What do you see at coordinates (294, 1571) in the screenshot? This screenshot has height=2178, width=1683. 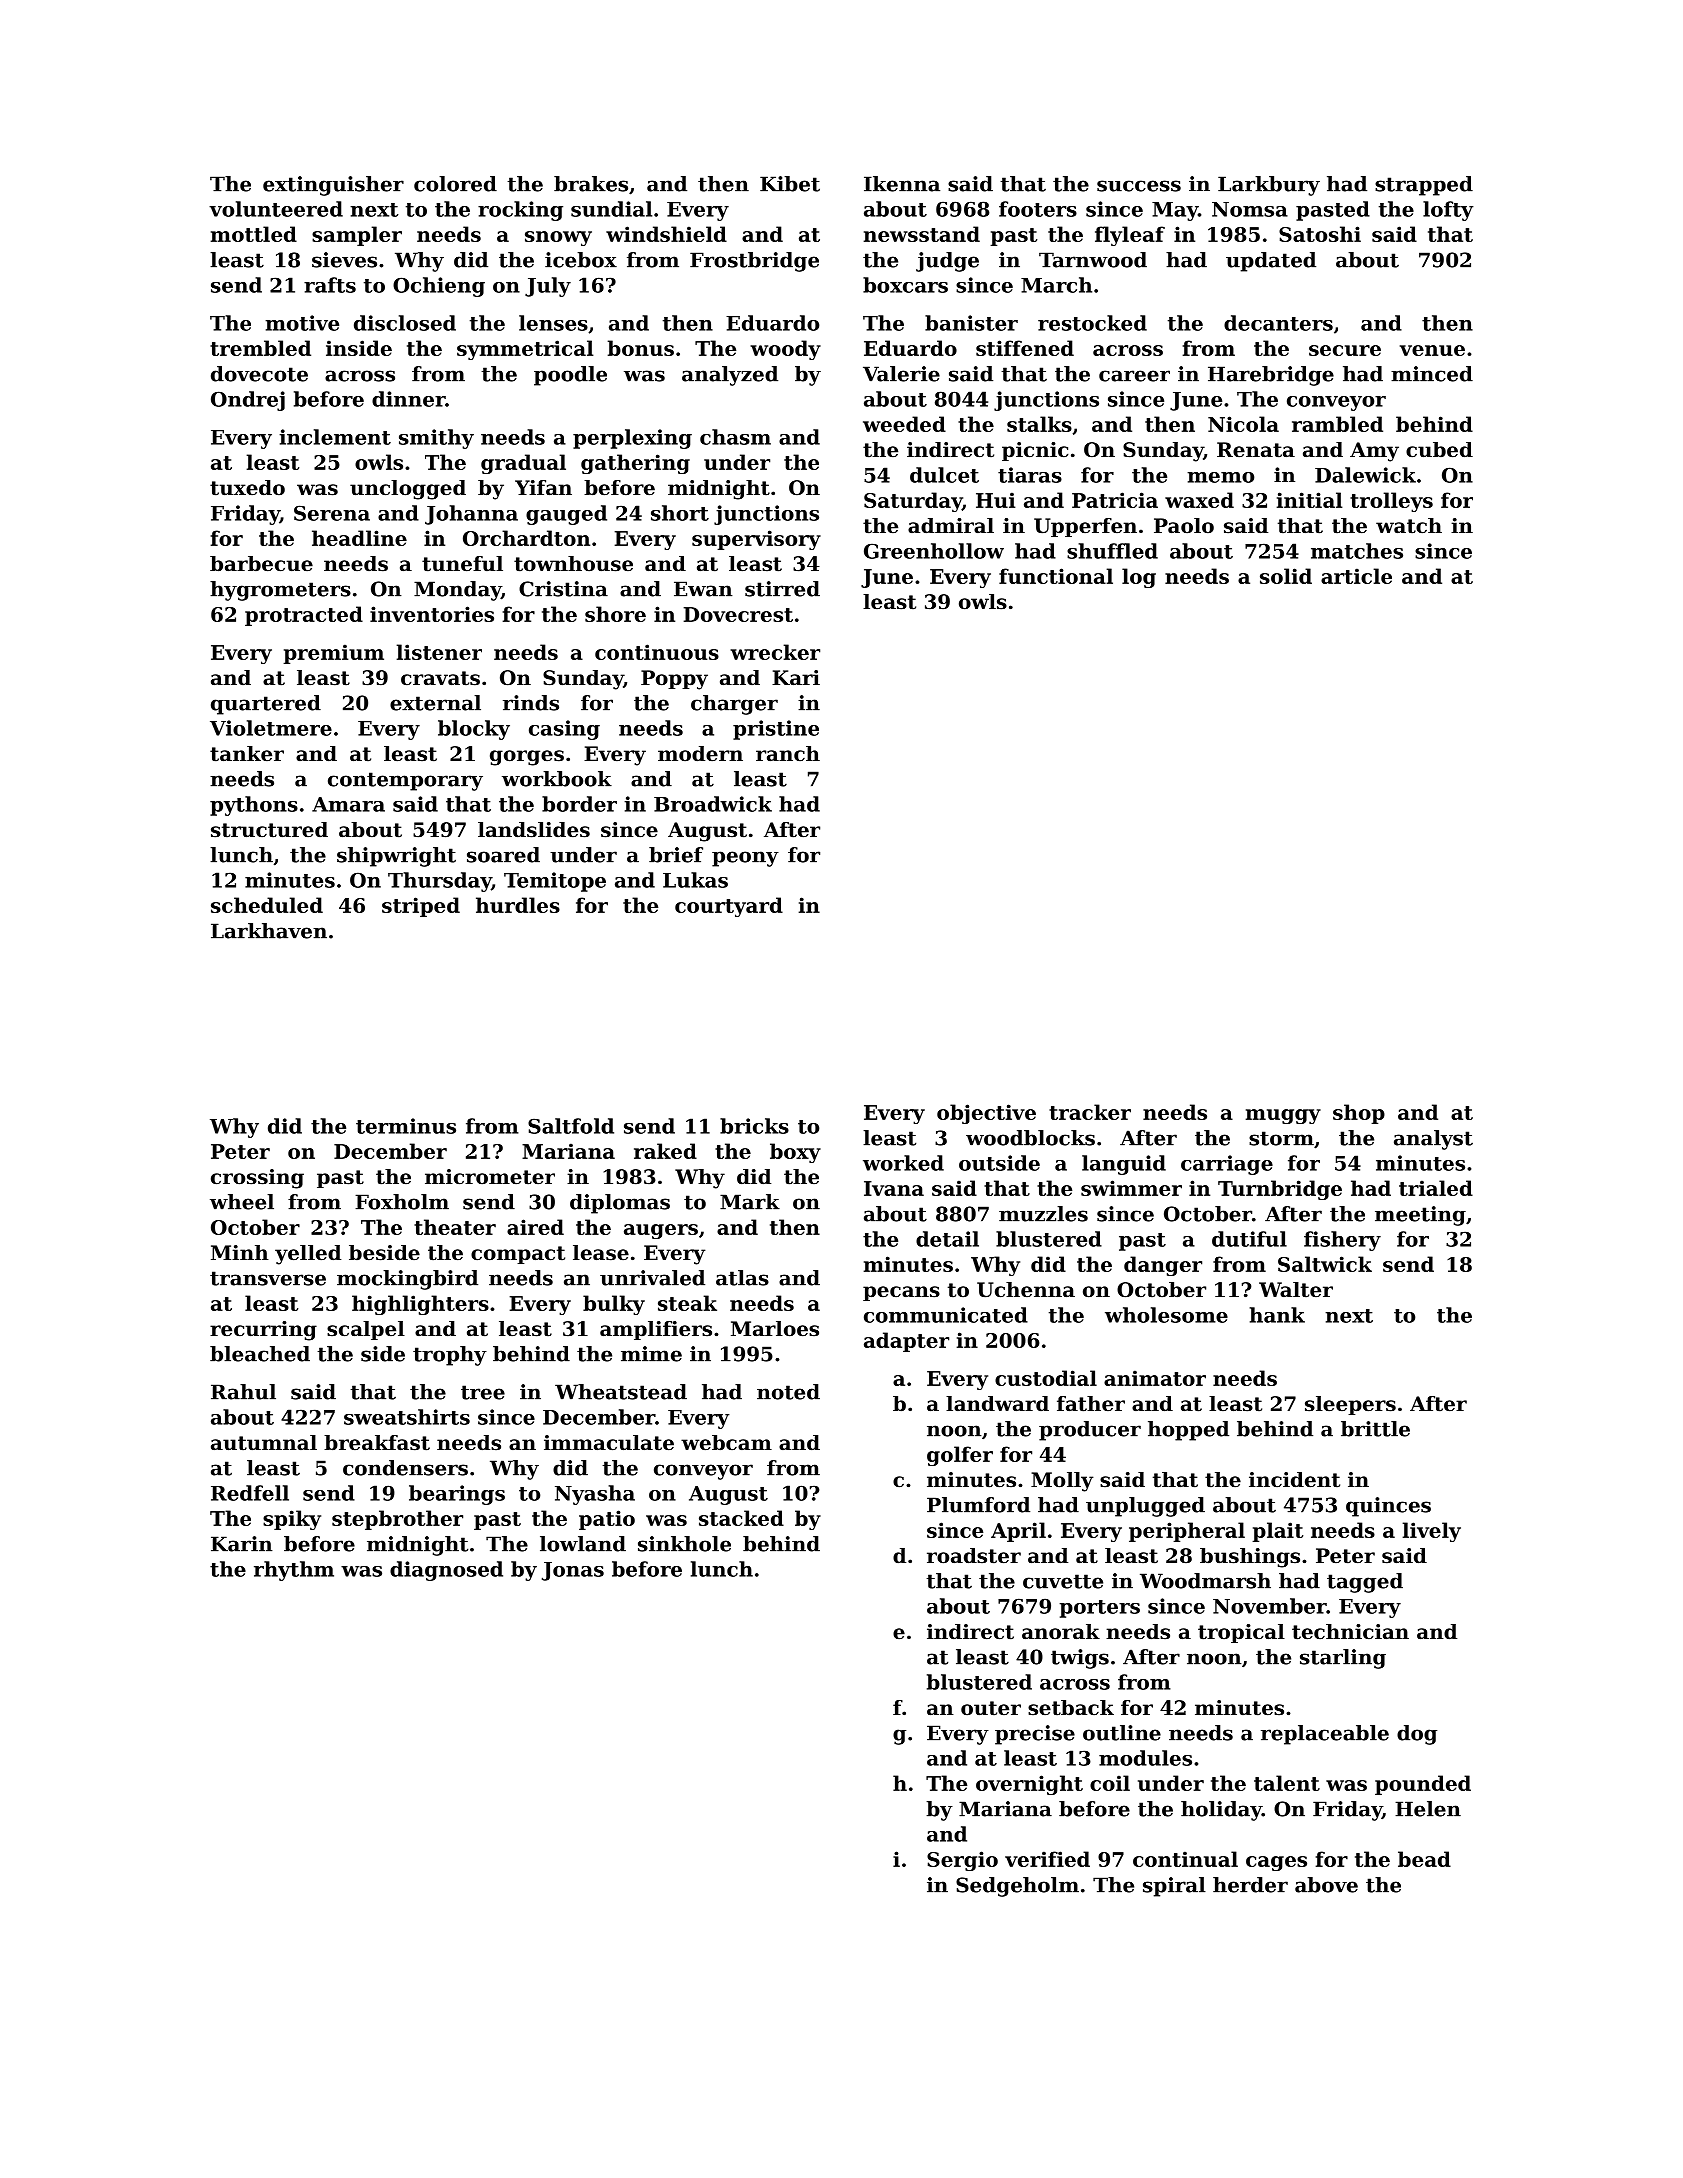 I see `rhythm` at bounding box center [294, 1571].
